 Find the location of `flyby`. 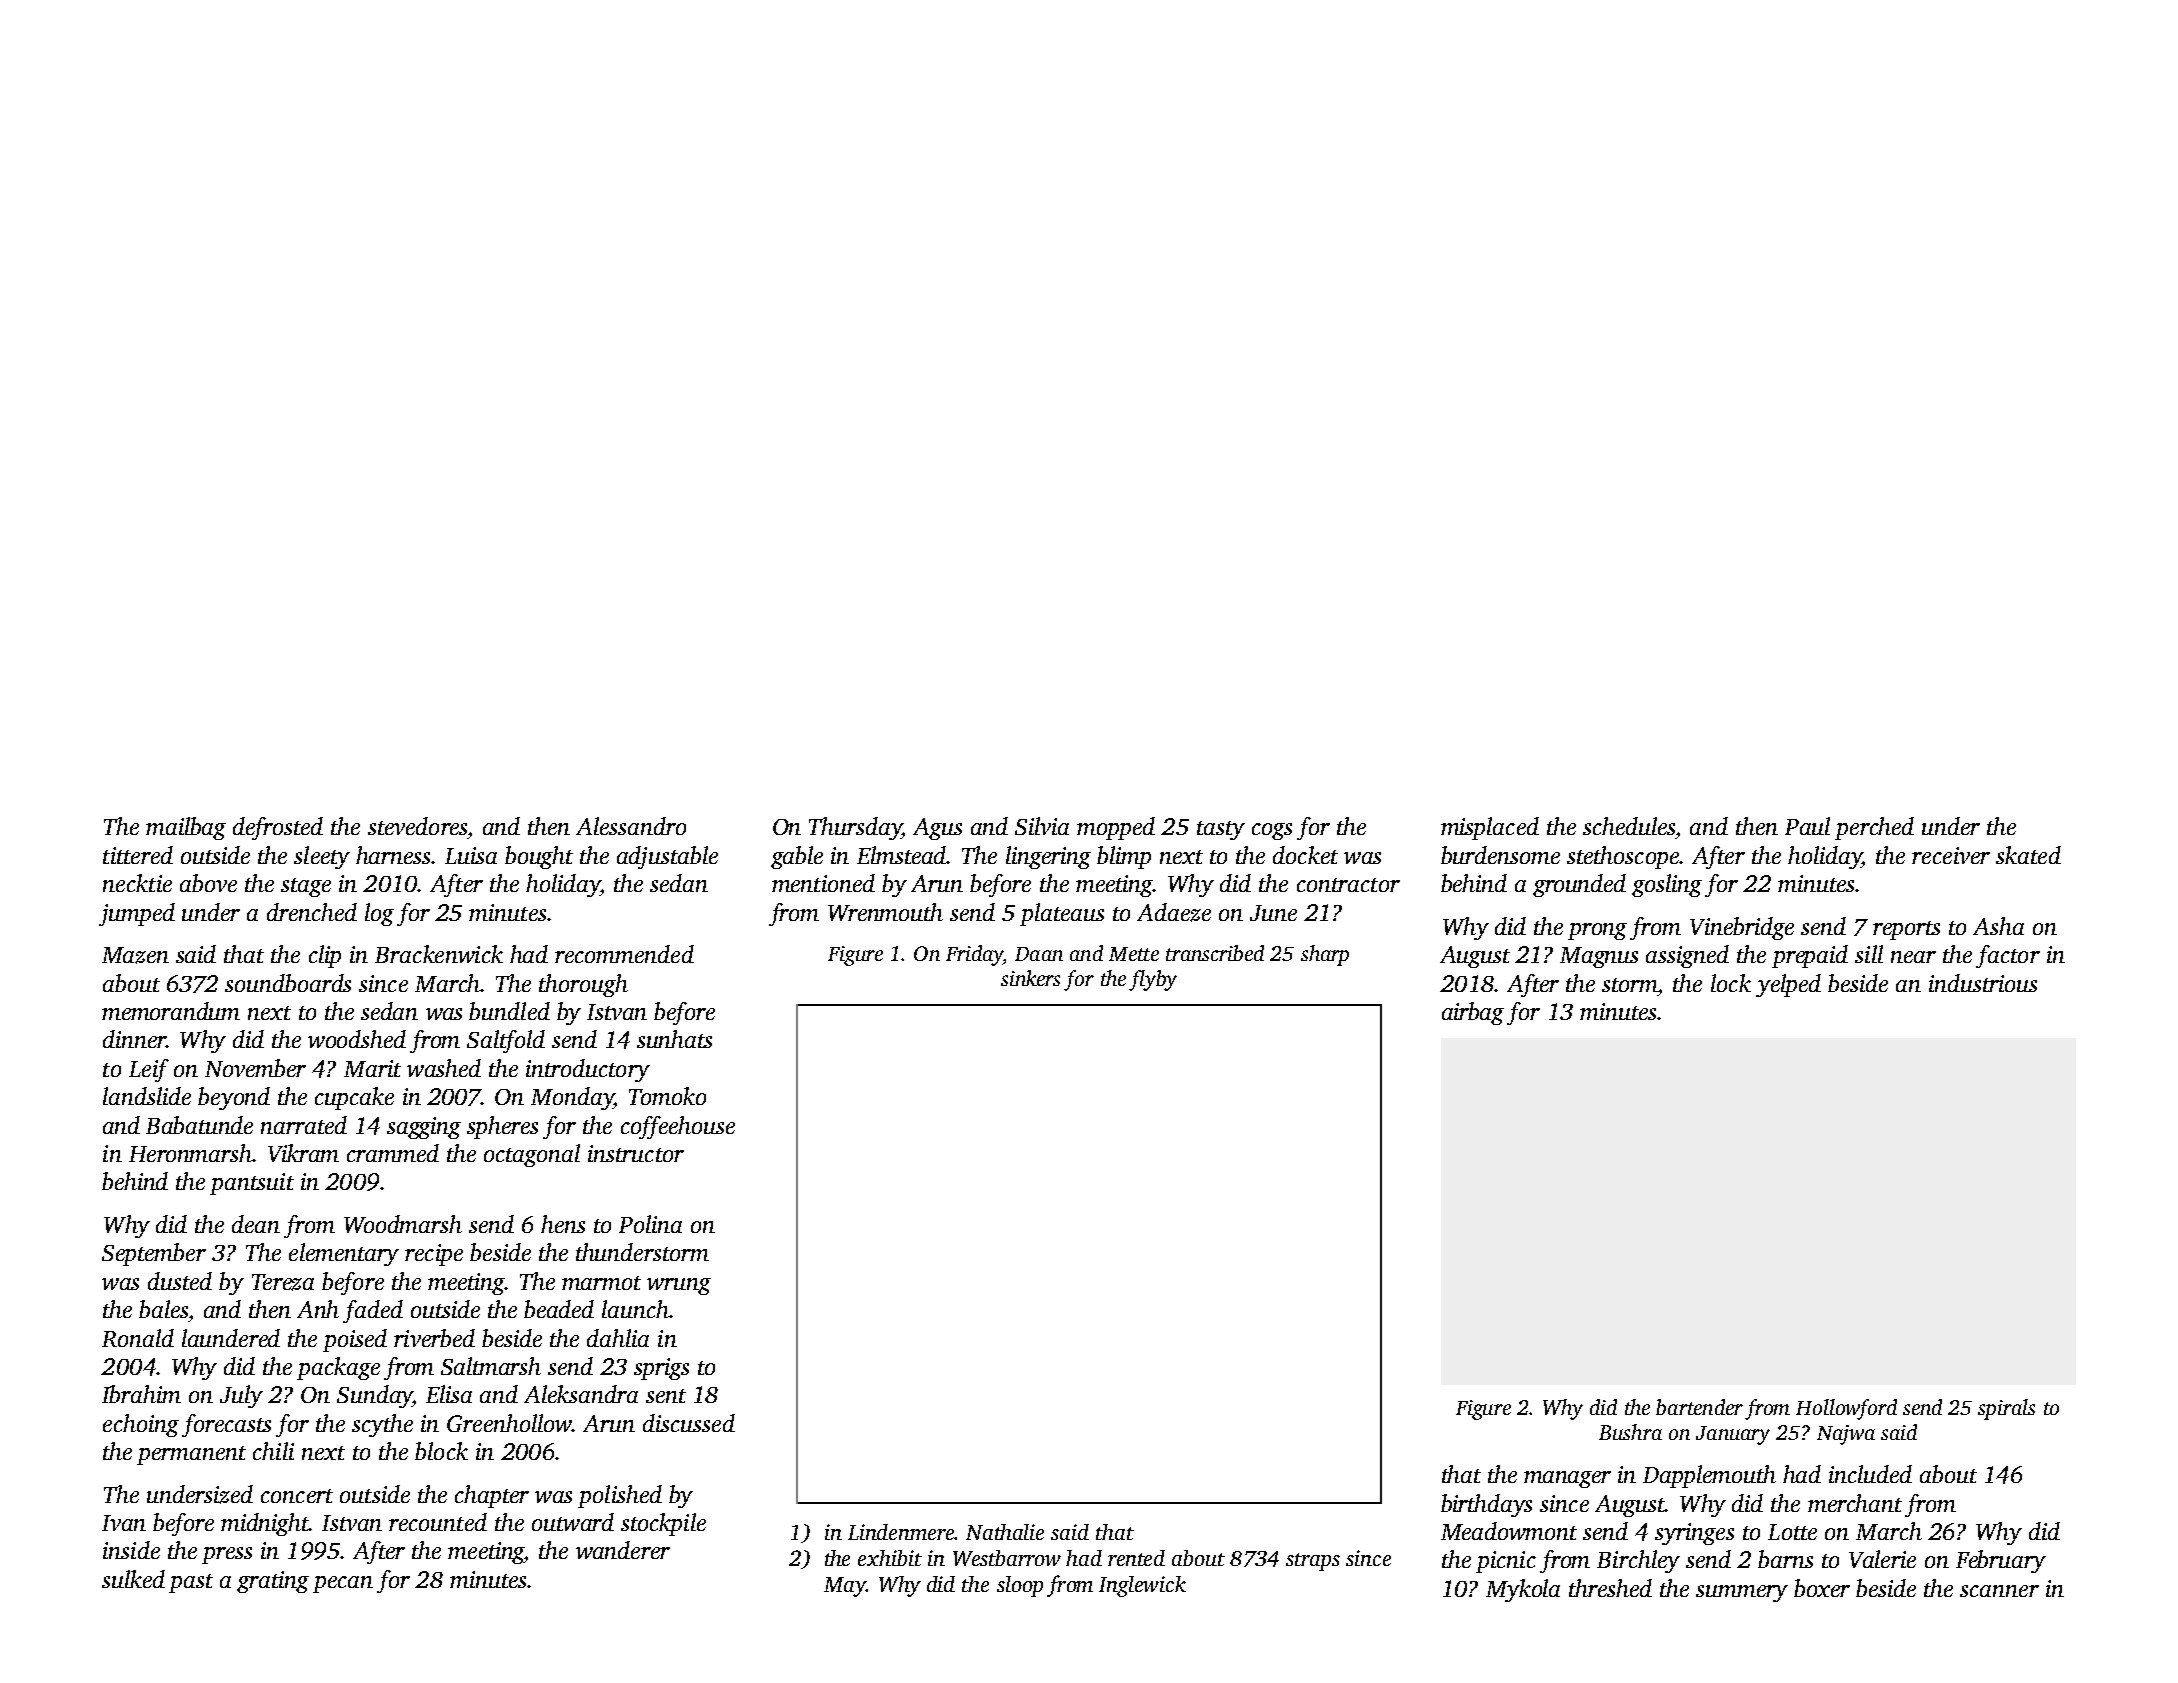

flyby is located at coordinates (1153, 980).
